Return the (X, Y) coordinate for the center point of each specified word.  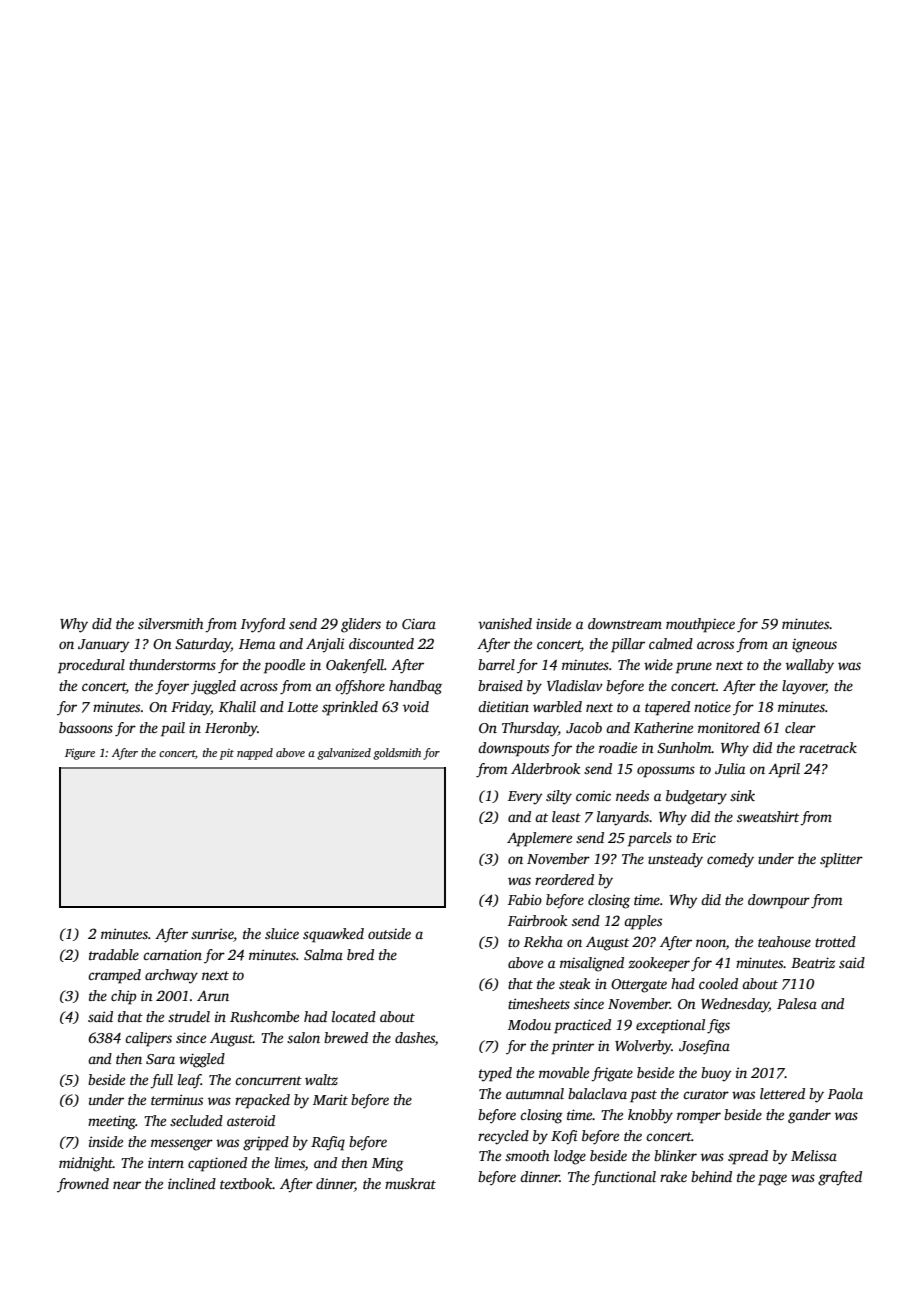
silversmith (170, 623)
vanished (505, 623)
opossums (666, 772)
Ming (388, 1164)
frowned (83, 1185)
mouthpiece (700, 625)
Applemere (539, 839)
